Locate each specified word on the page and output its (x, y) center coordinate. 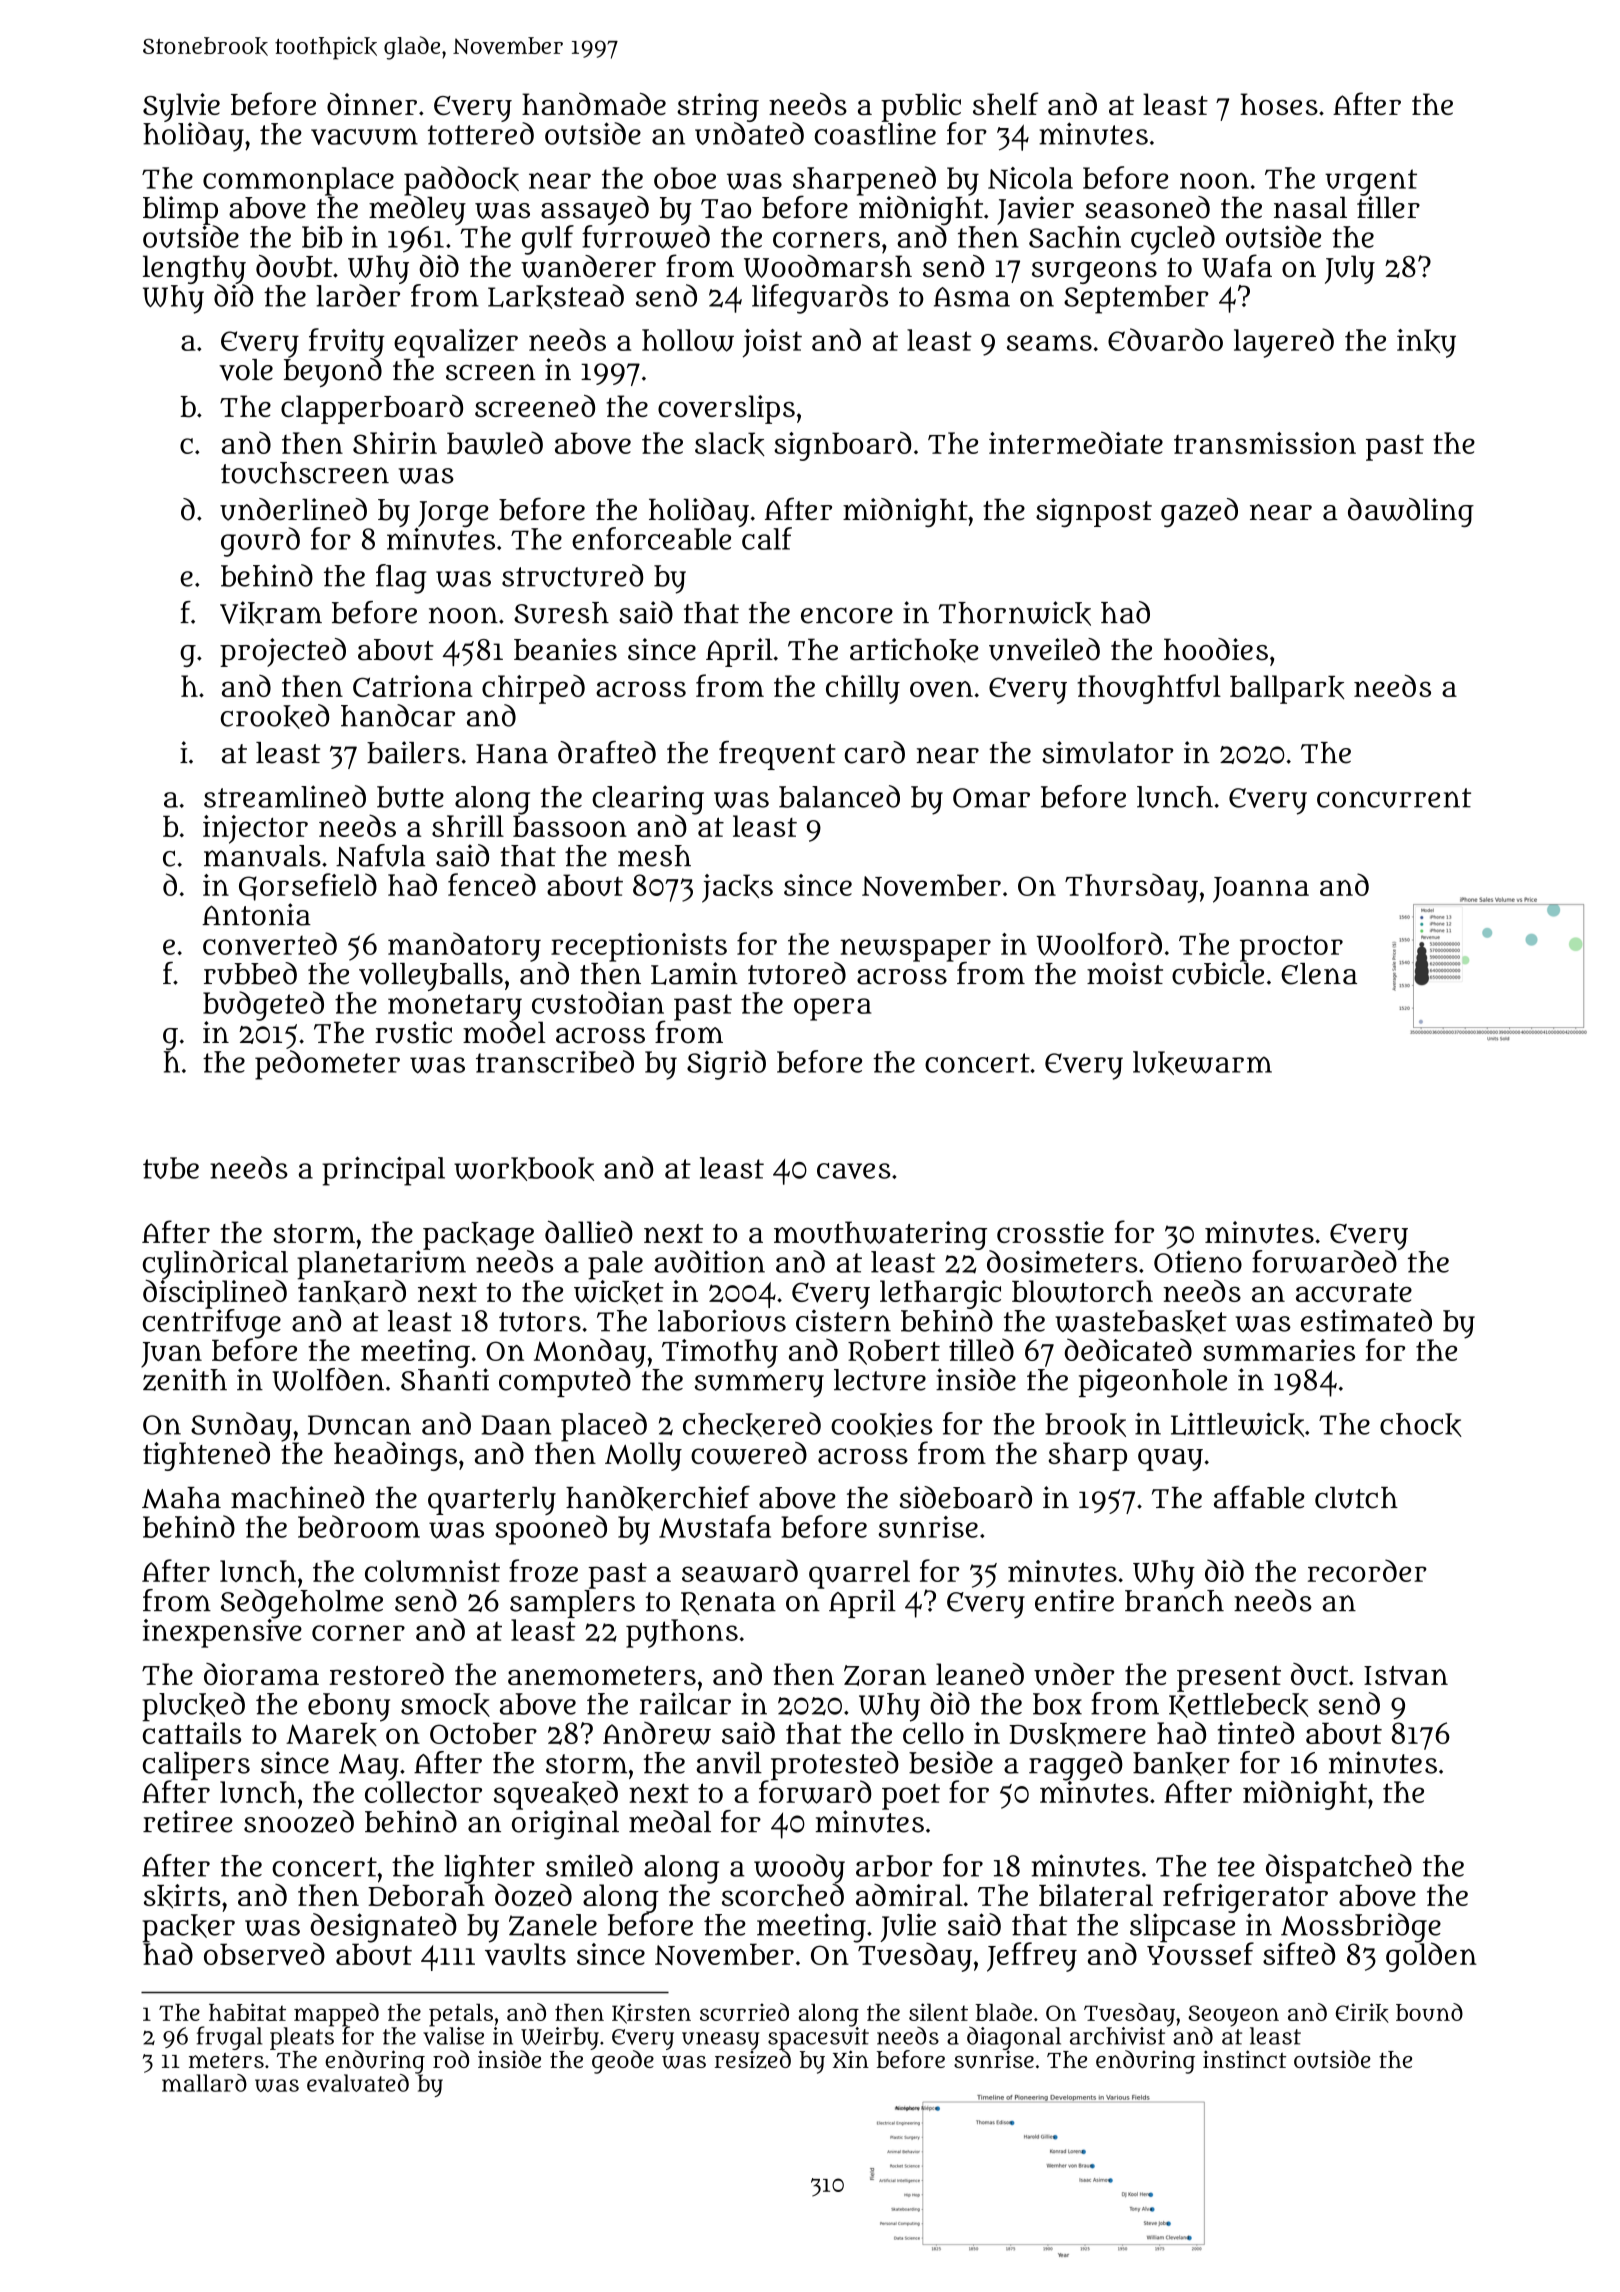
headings (395, 1456)
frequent (777, 755)
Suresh (561, 613)
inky (1426, 343)
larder (358, 295)
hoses (1279, 104)
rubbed (250, 973)
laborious (722, 1320)
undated (749, 133)
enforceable (651, 538)
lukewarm (1202, 1063)
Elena (1319, 974)
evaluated (358, 2083)
